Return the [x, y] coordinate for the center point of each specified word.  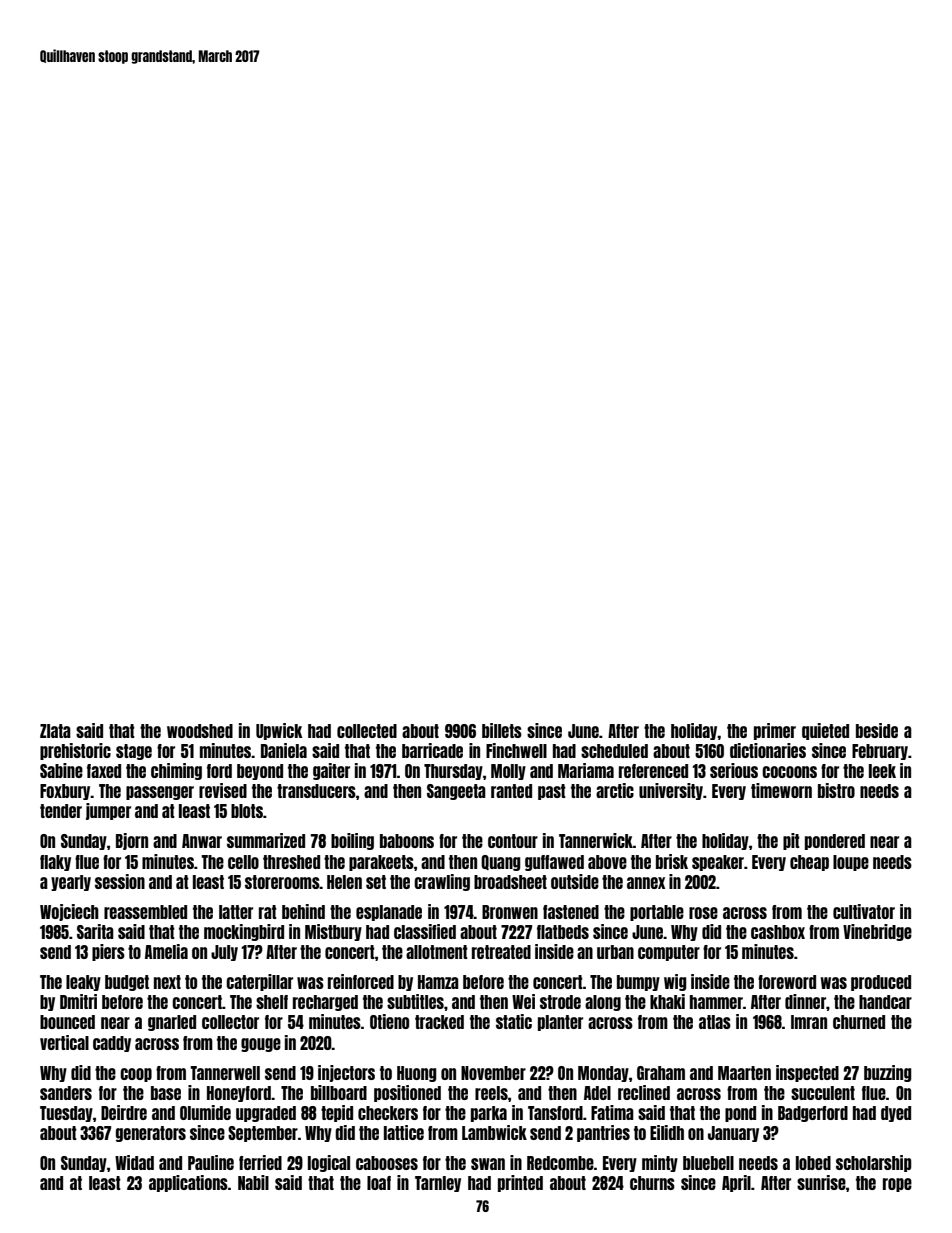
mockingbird [244, 932]
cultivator [864, 911]
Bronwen [510, 912]
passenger [160, 793]
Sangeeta [456, 792]
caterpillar [259, 982]
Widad [134, 1162]
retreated [501, 952]
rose [703, 913]
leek [882, 771]
